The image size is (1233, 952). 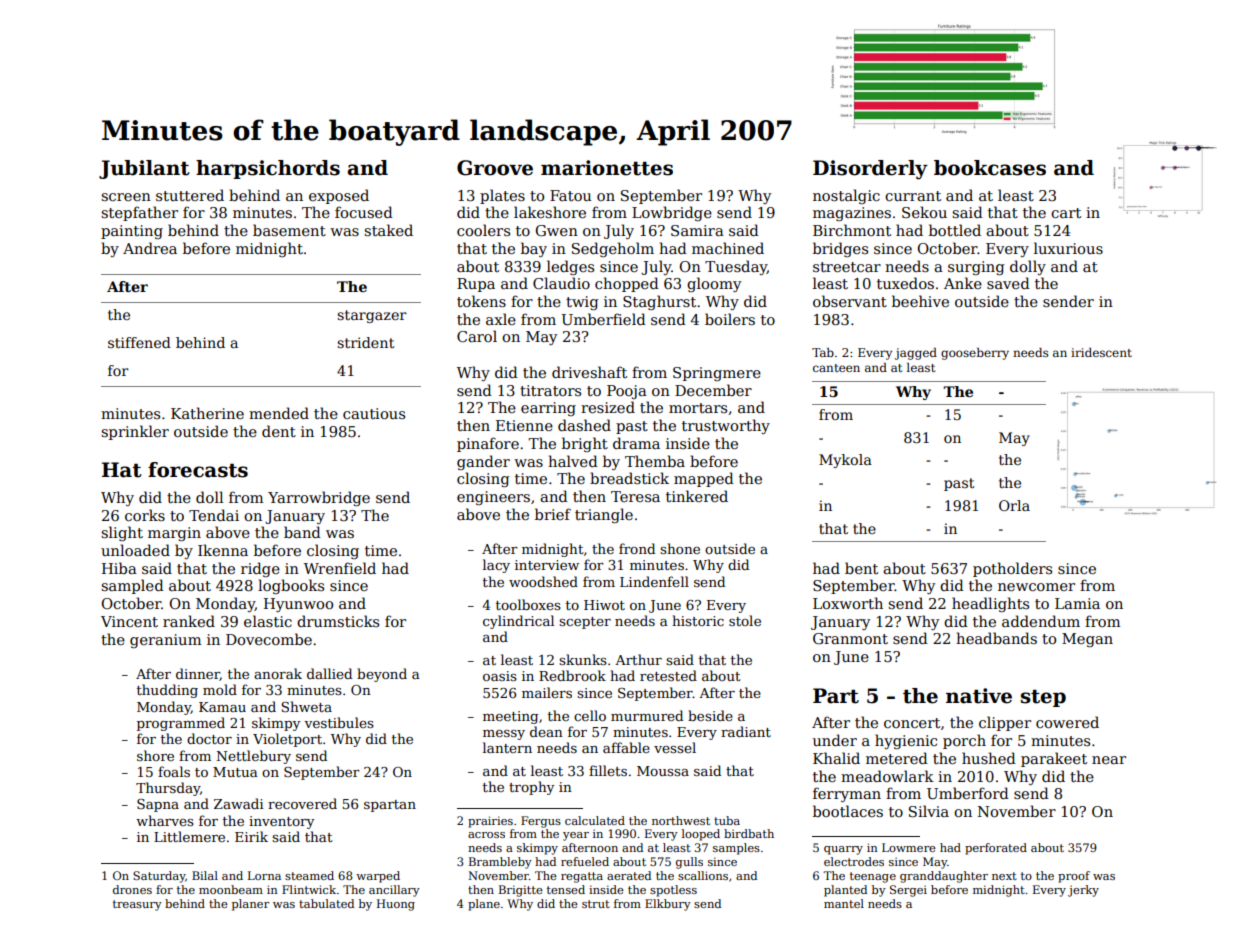 What do you see at coordinates (144, 169) in the image?
I see `Jubilant` at bounding box center [144, 169].
